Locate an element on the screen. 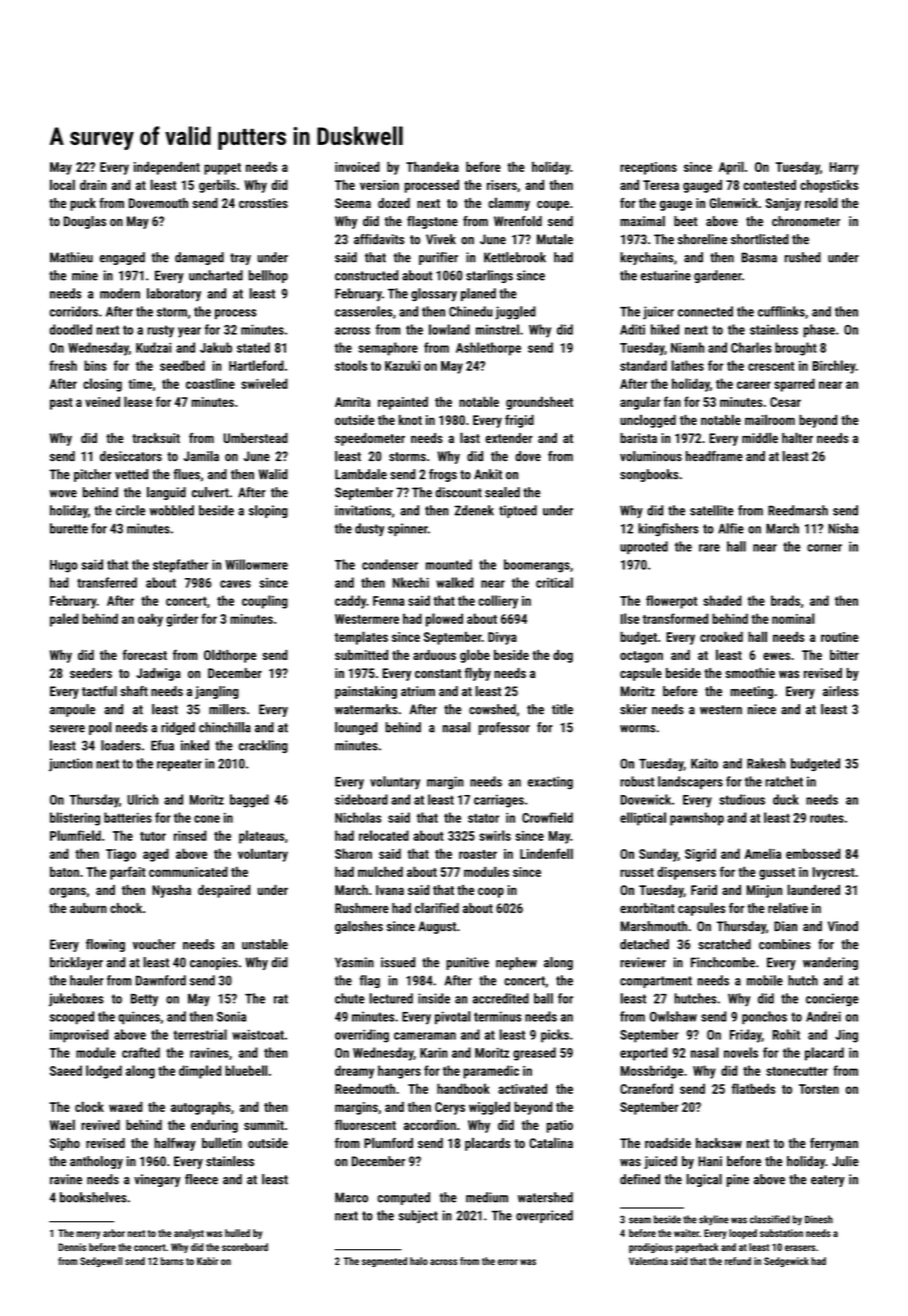  arduous is located at coordinates (434, 655).
